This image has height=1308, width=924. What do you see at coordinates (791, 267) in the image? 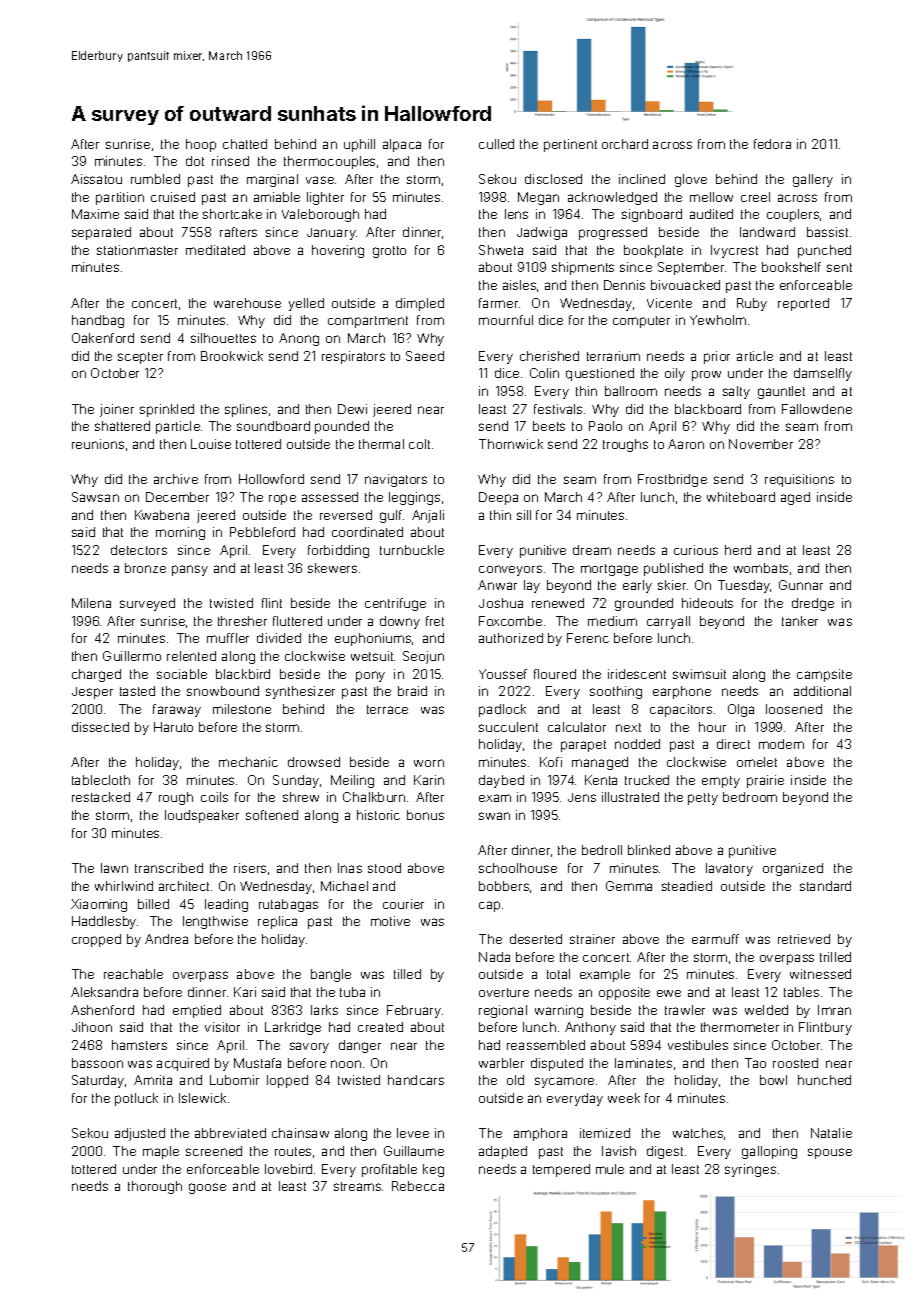
I see `bookshelf` at bounding box center [791, 267].
